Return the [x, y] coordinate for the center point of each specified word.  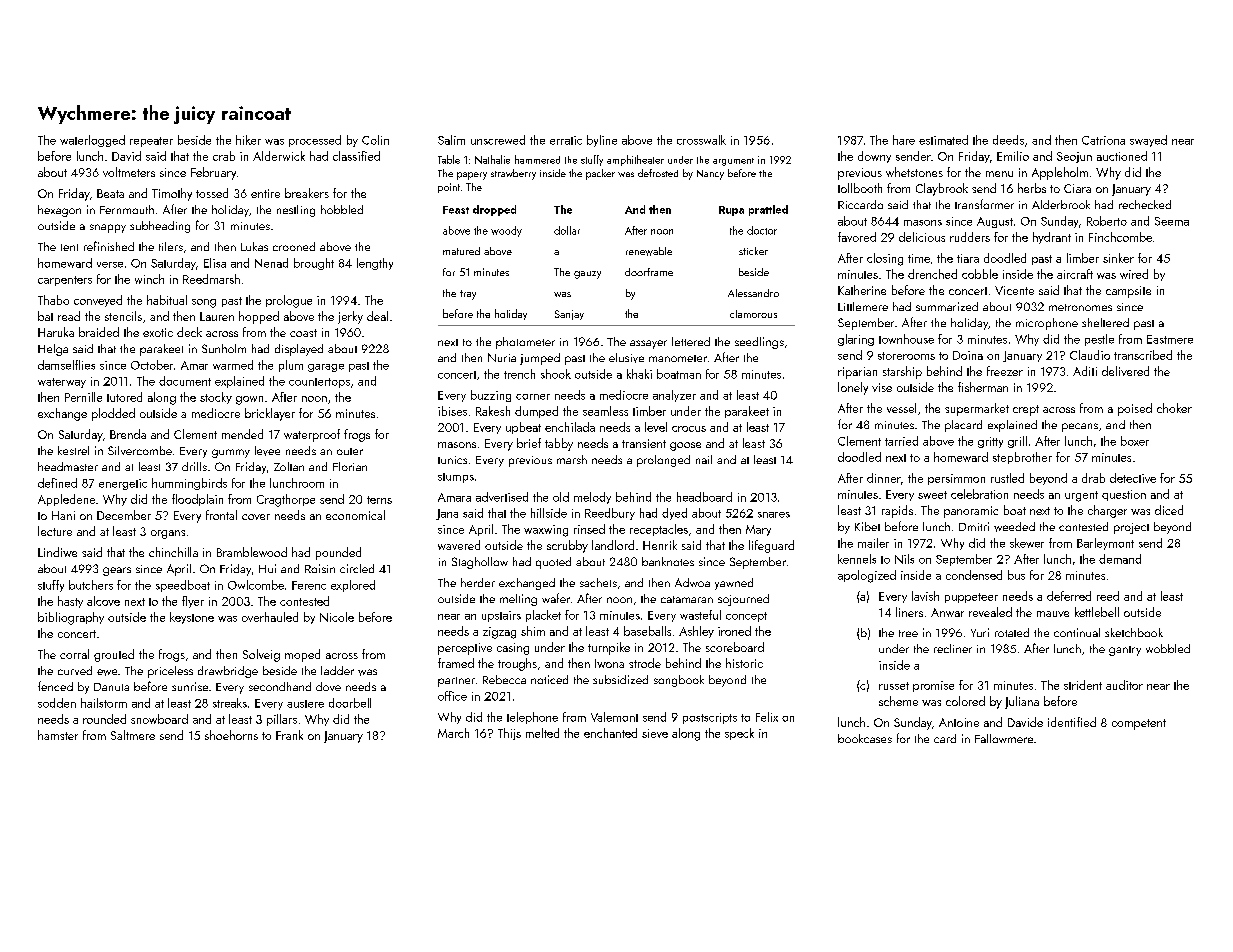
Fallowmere [1004, 738]
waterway [62, 383]
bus [1016, 575]
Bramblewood [252, 552]
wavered [459, 545]
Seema [1172, 221]
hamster [58, 735]
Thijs [509, 734]
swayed [1148, 141]
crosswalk [701, 140]
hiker [248, 140]
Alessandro [753, 293]
